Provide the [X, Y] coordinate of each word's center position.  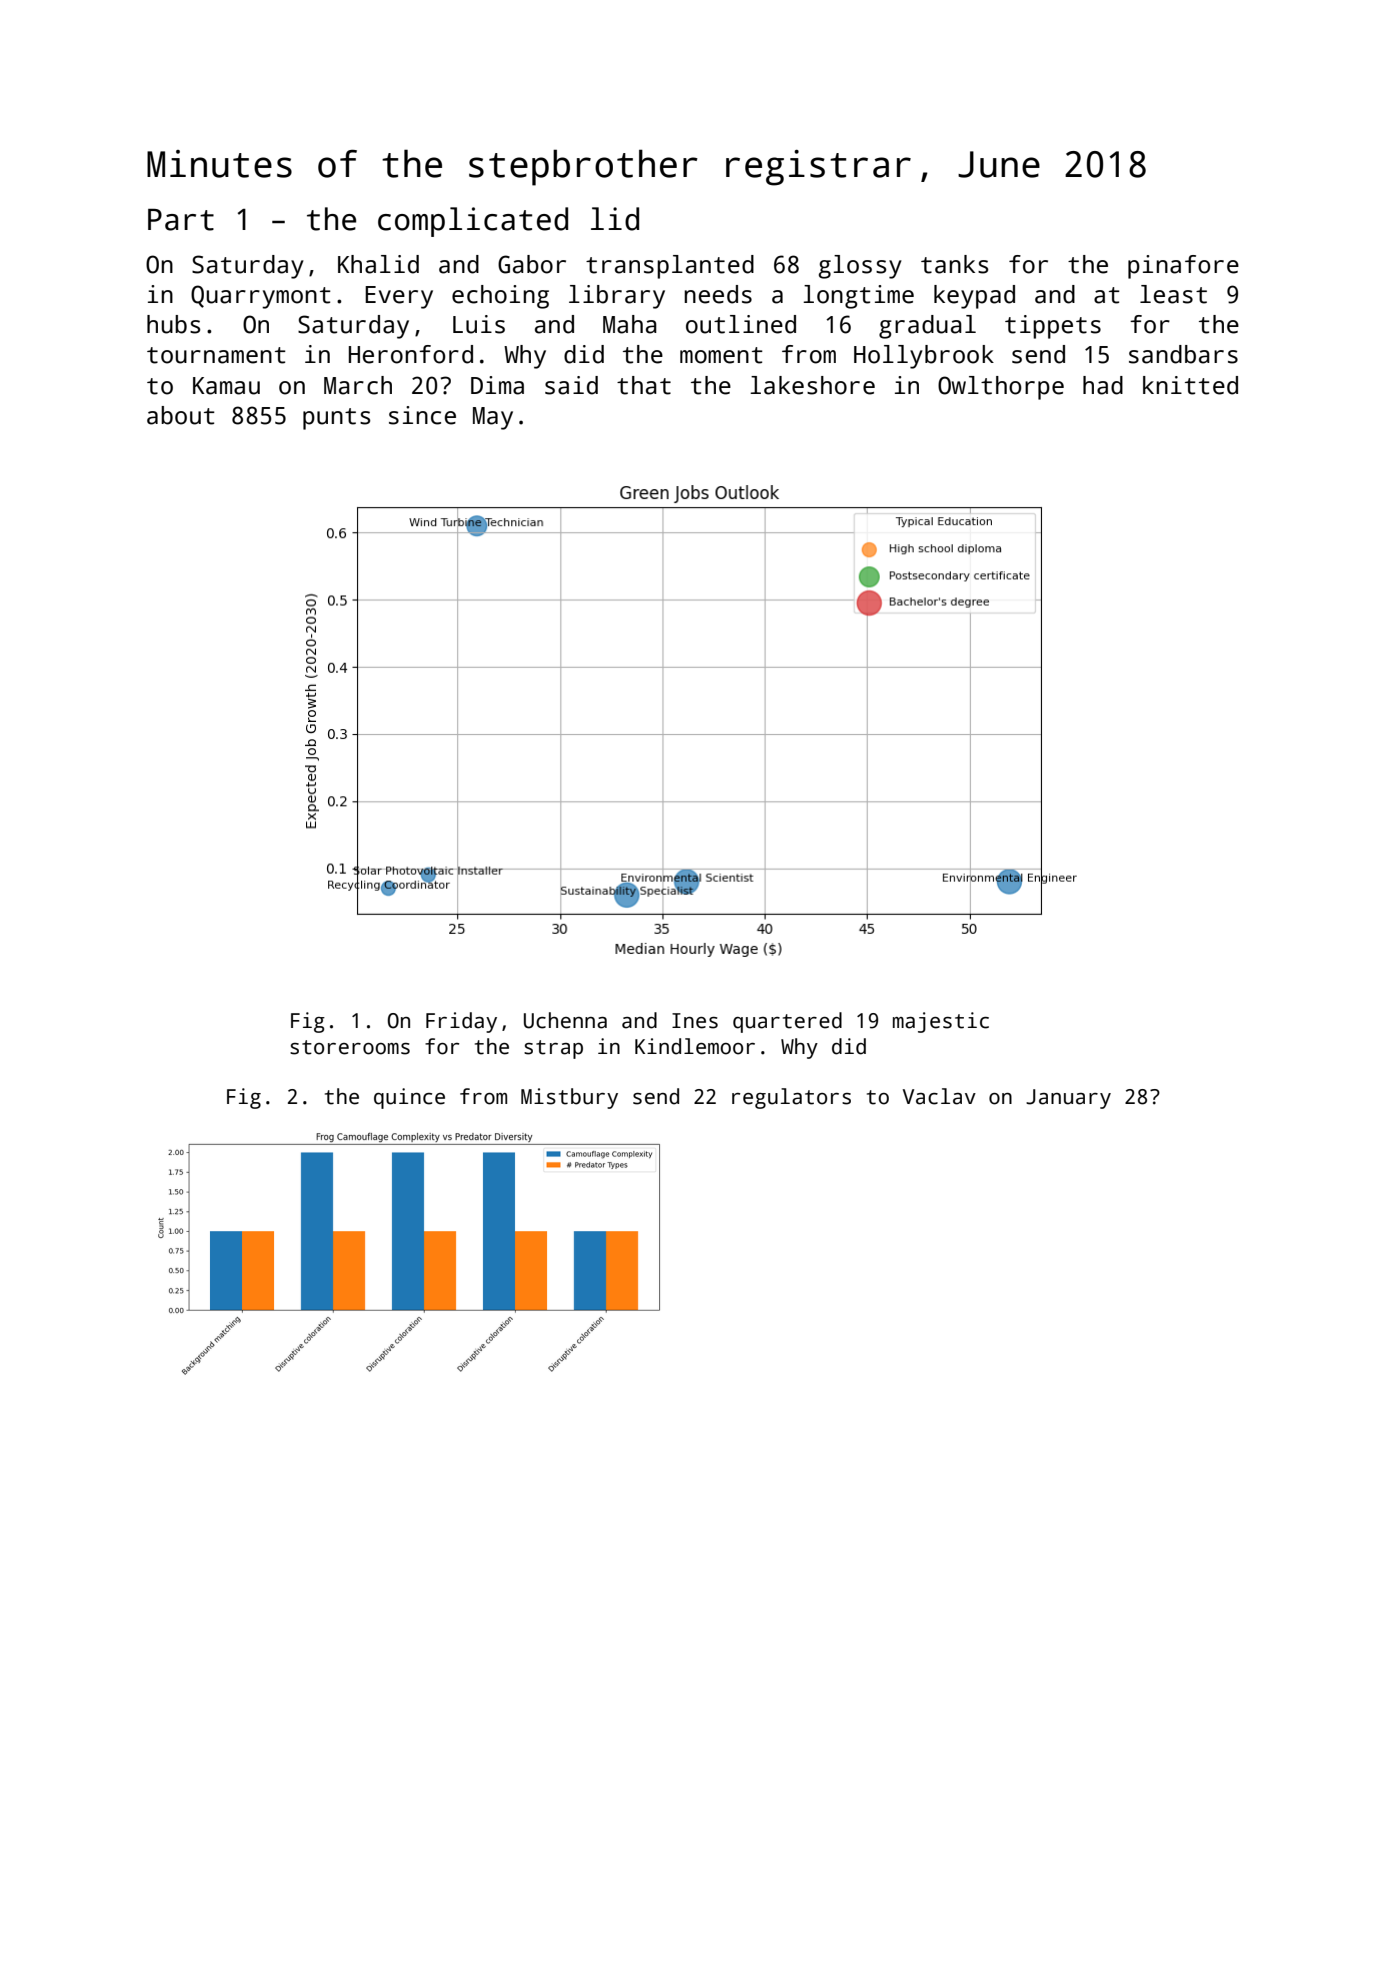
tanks [954, 264]
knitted [1190, 385]
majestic [941, 1022]
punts [336, 419]
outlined [741, 324]
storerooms [350, 1047]
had [1103, 385]
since [422, 415]
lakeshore [812, 385]
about [181, 415]
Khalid [378, 264]
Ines [695, 1021]
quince [409, 1098]
